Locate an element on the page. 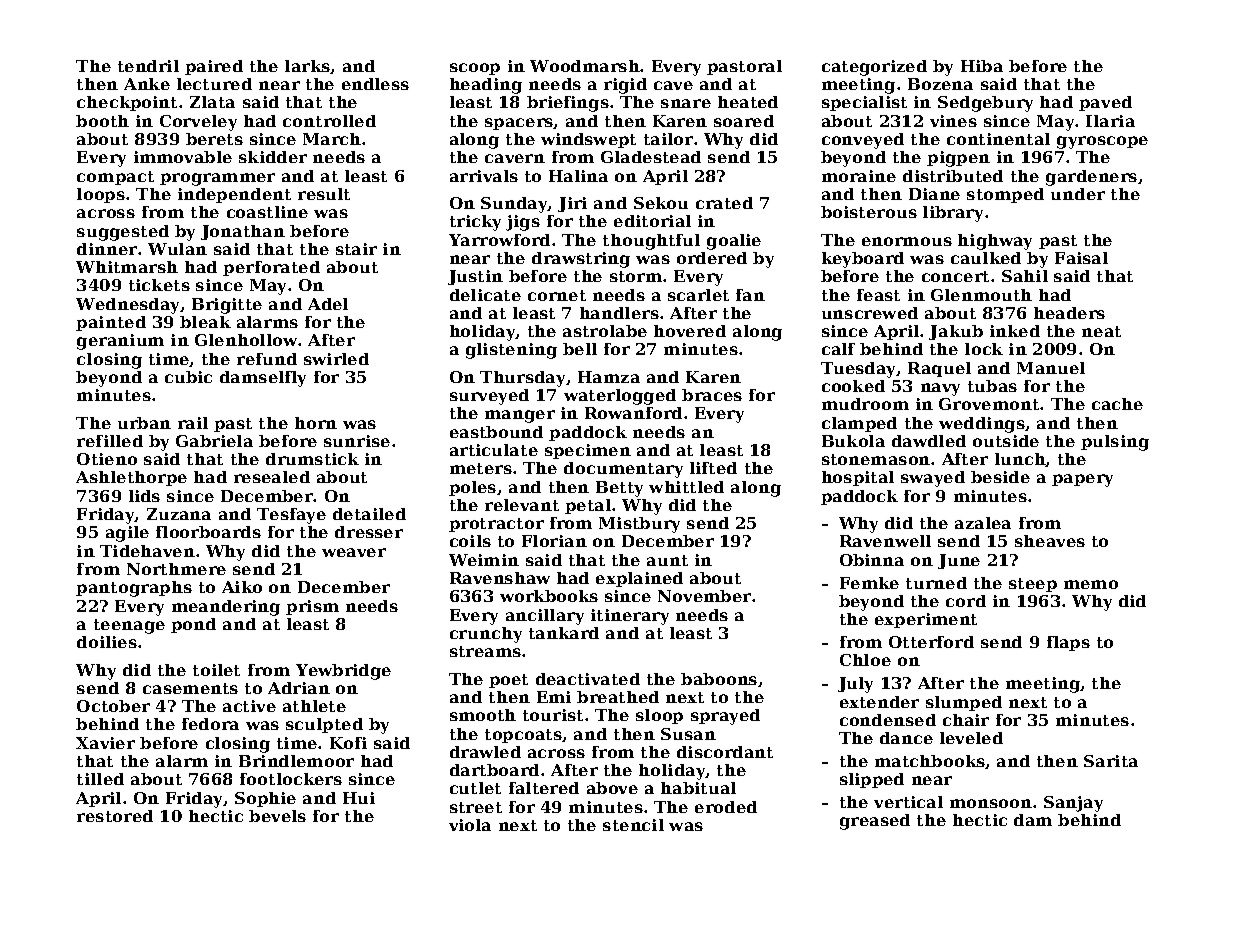 The width and height of the image is (1233, 952). Chloe is located at coordinates (865, 660).
